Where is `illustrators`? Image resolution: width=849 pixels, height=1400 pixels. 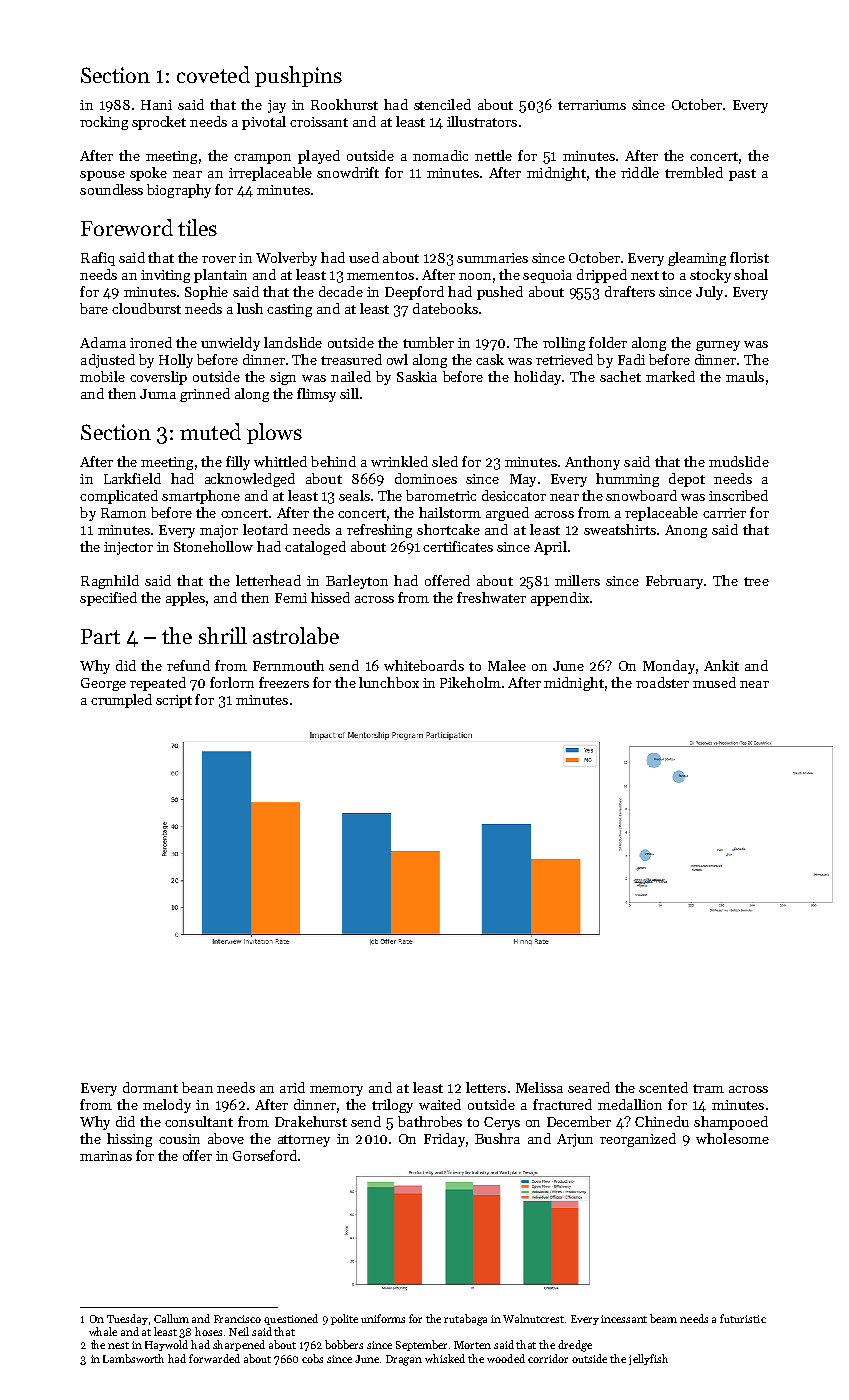 illustrators is located at coordinates (482, 121).
